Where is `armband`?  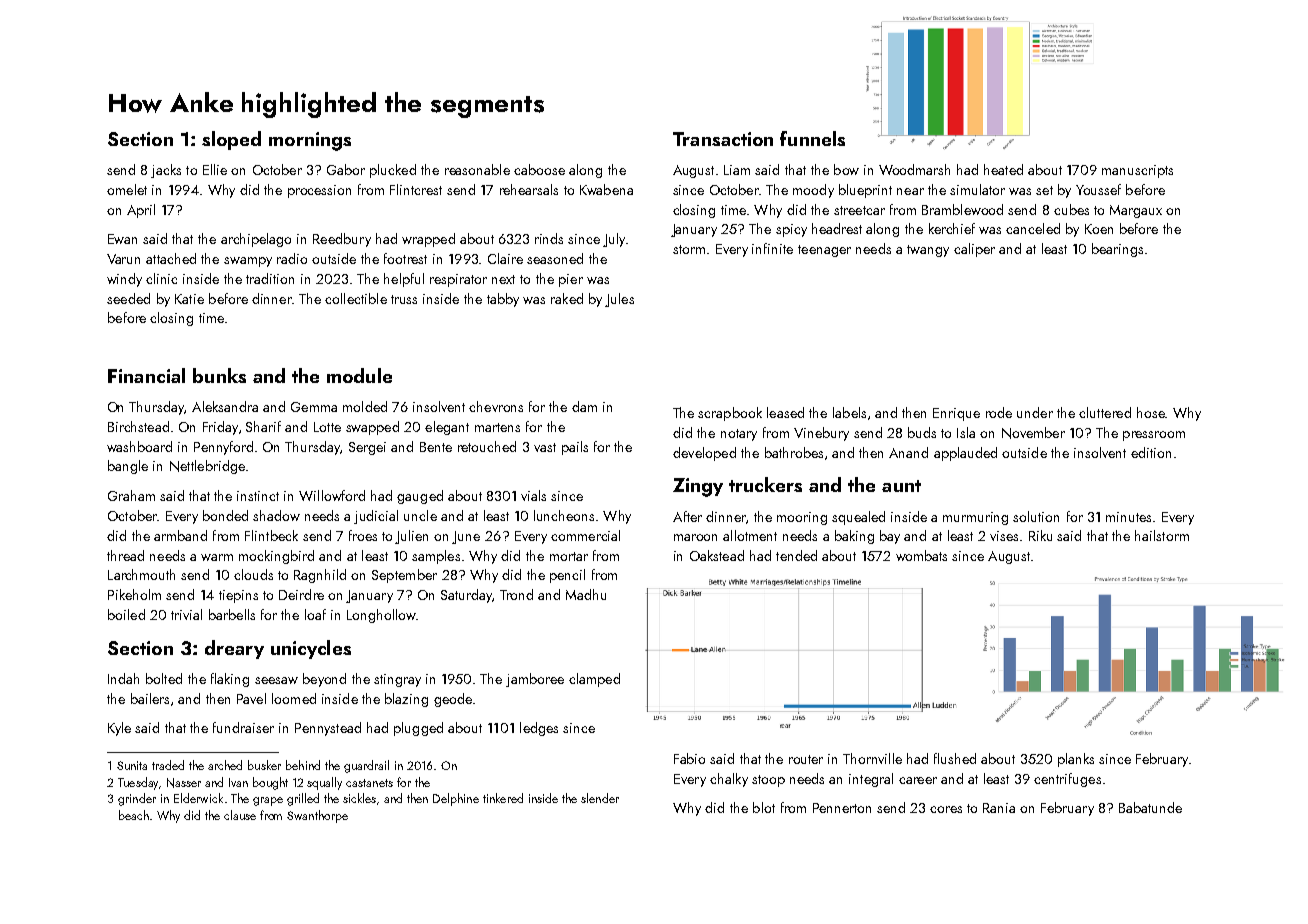
armband is located at coordinates (180, 535).
